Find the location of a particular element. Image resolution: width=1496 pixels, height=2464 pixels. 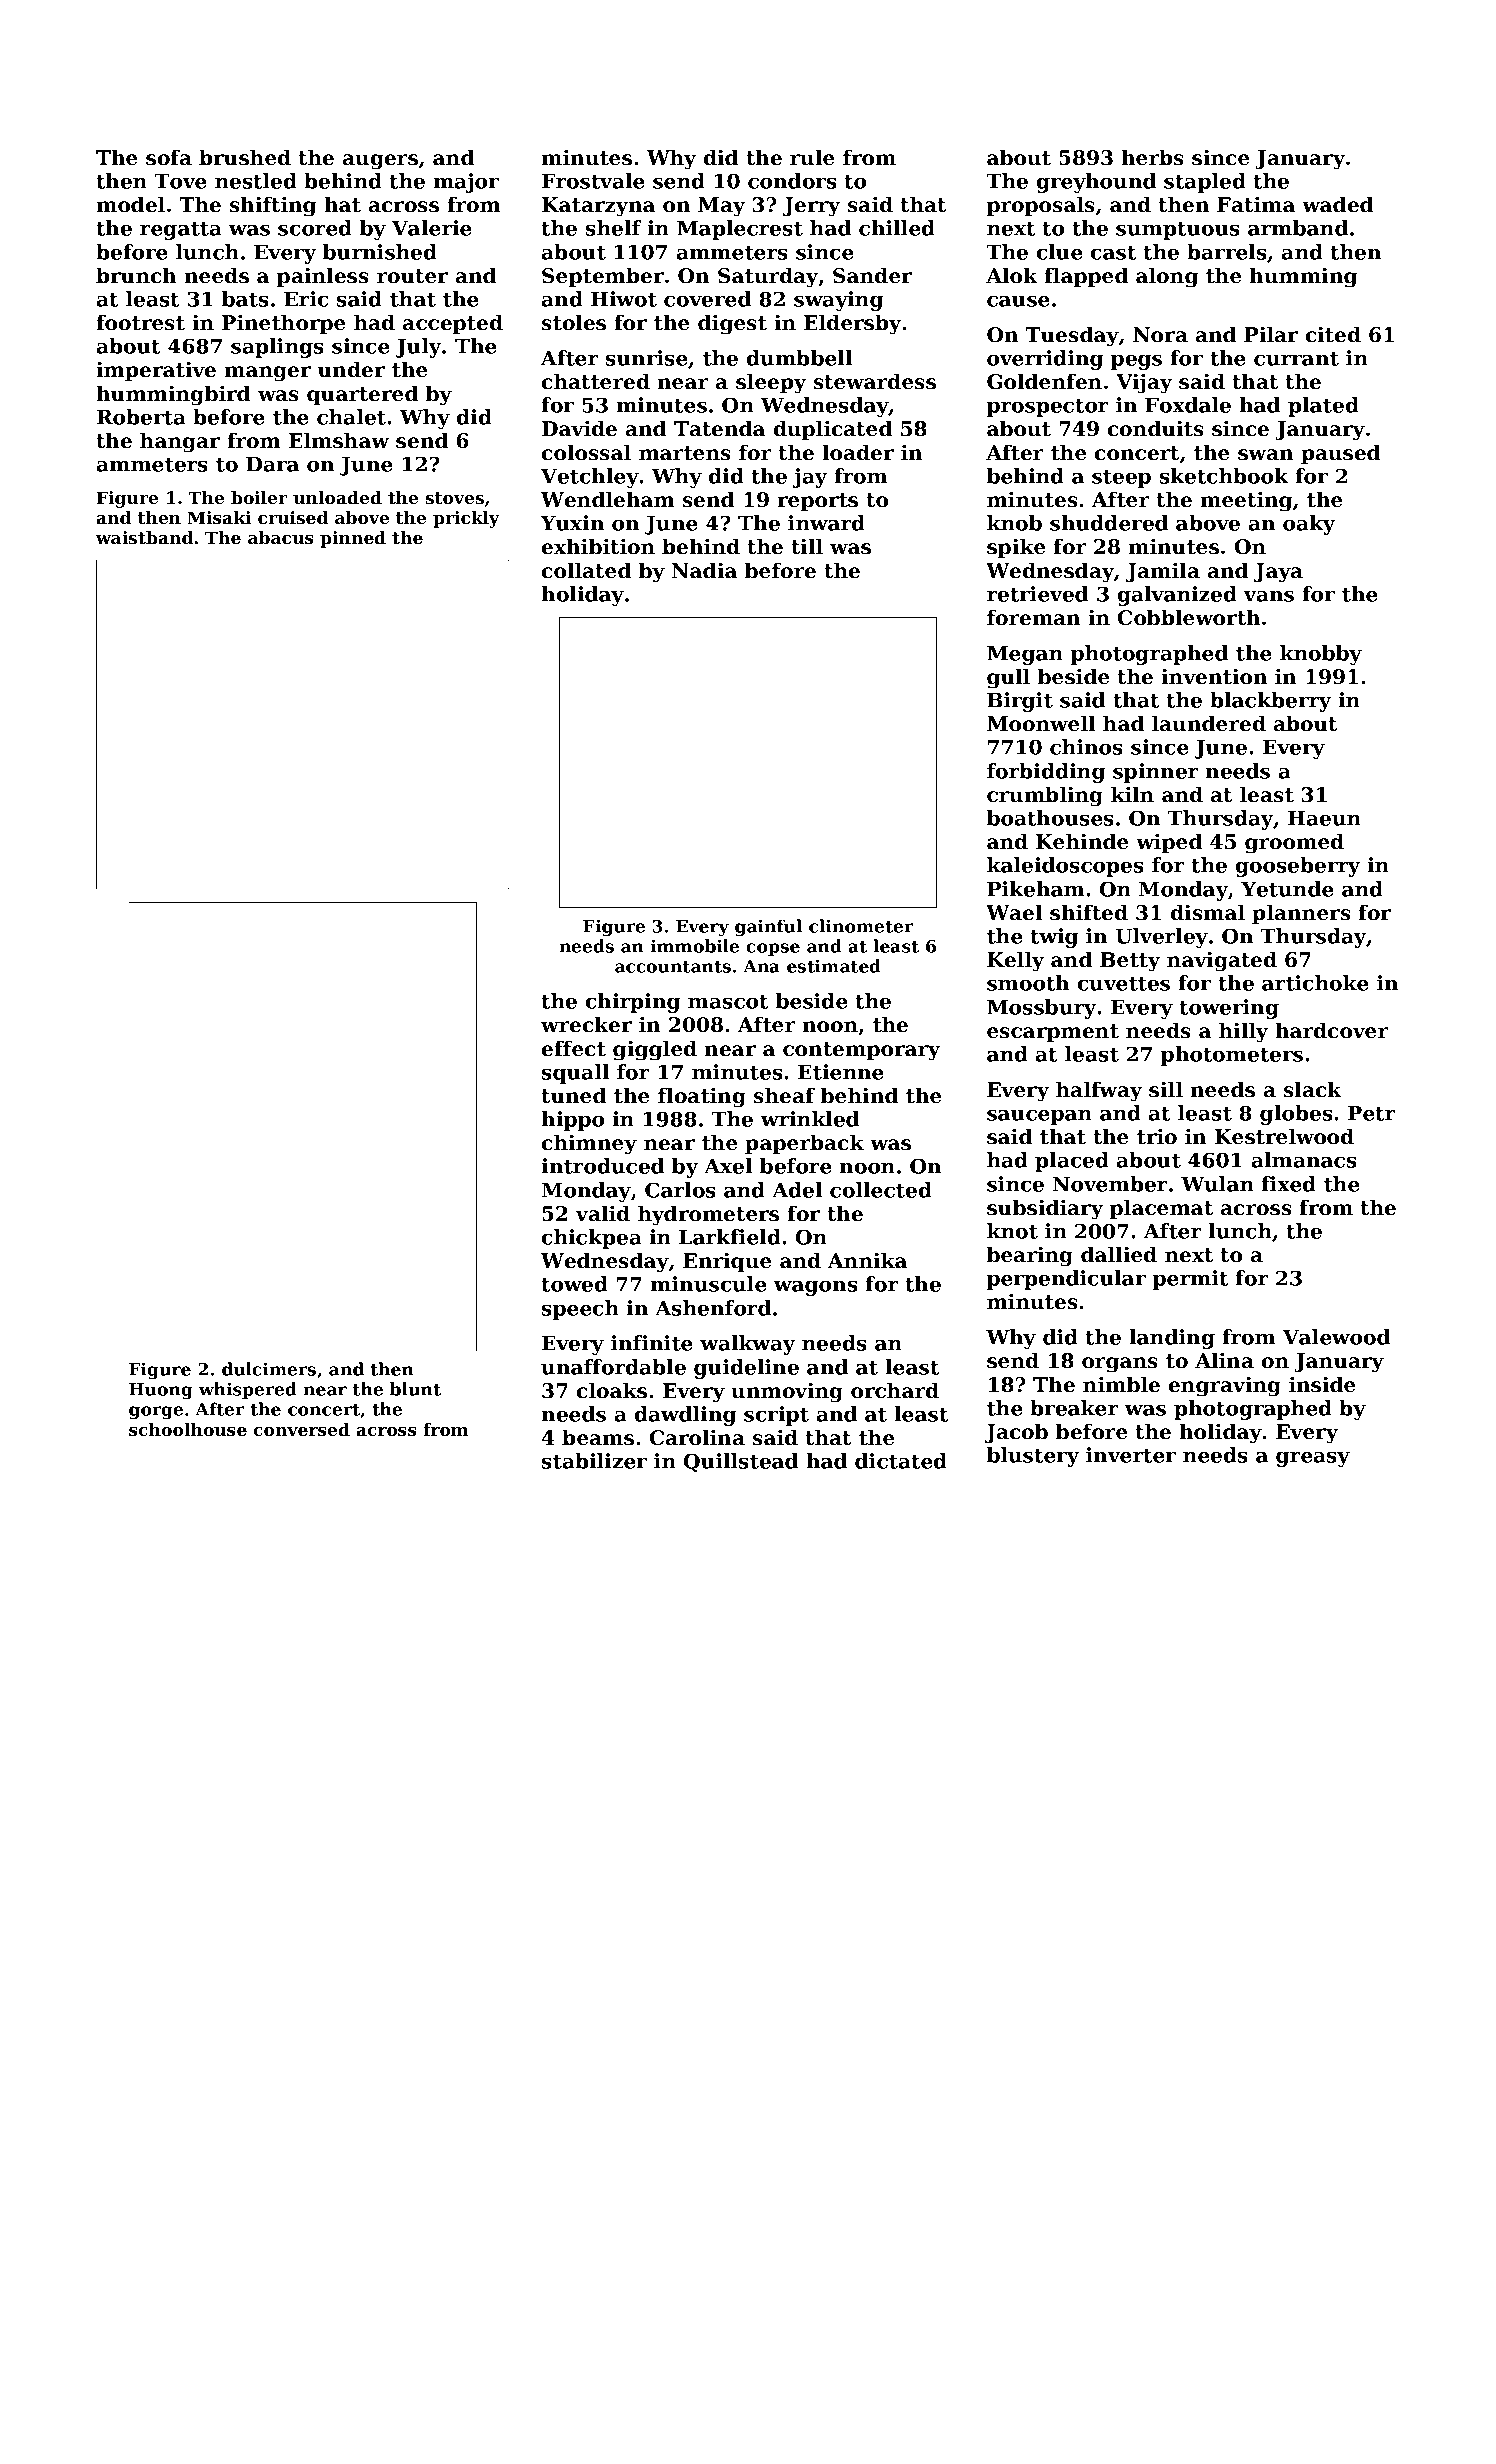

brushed is located at coordinates (245, 157).
